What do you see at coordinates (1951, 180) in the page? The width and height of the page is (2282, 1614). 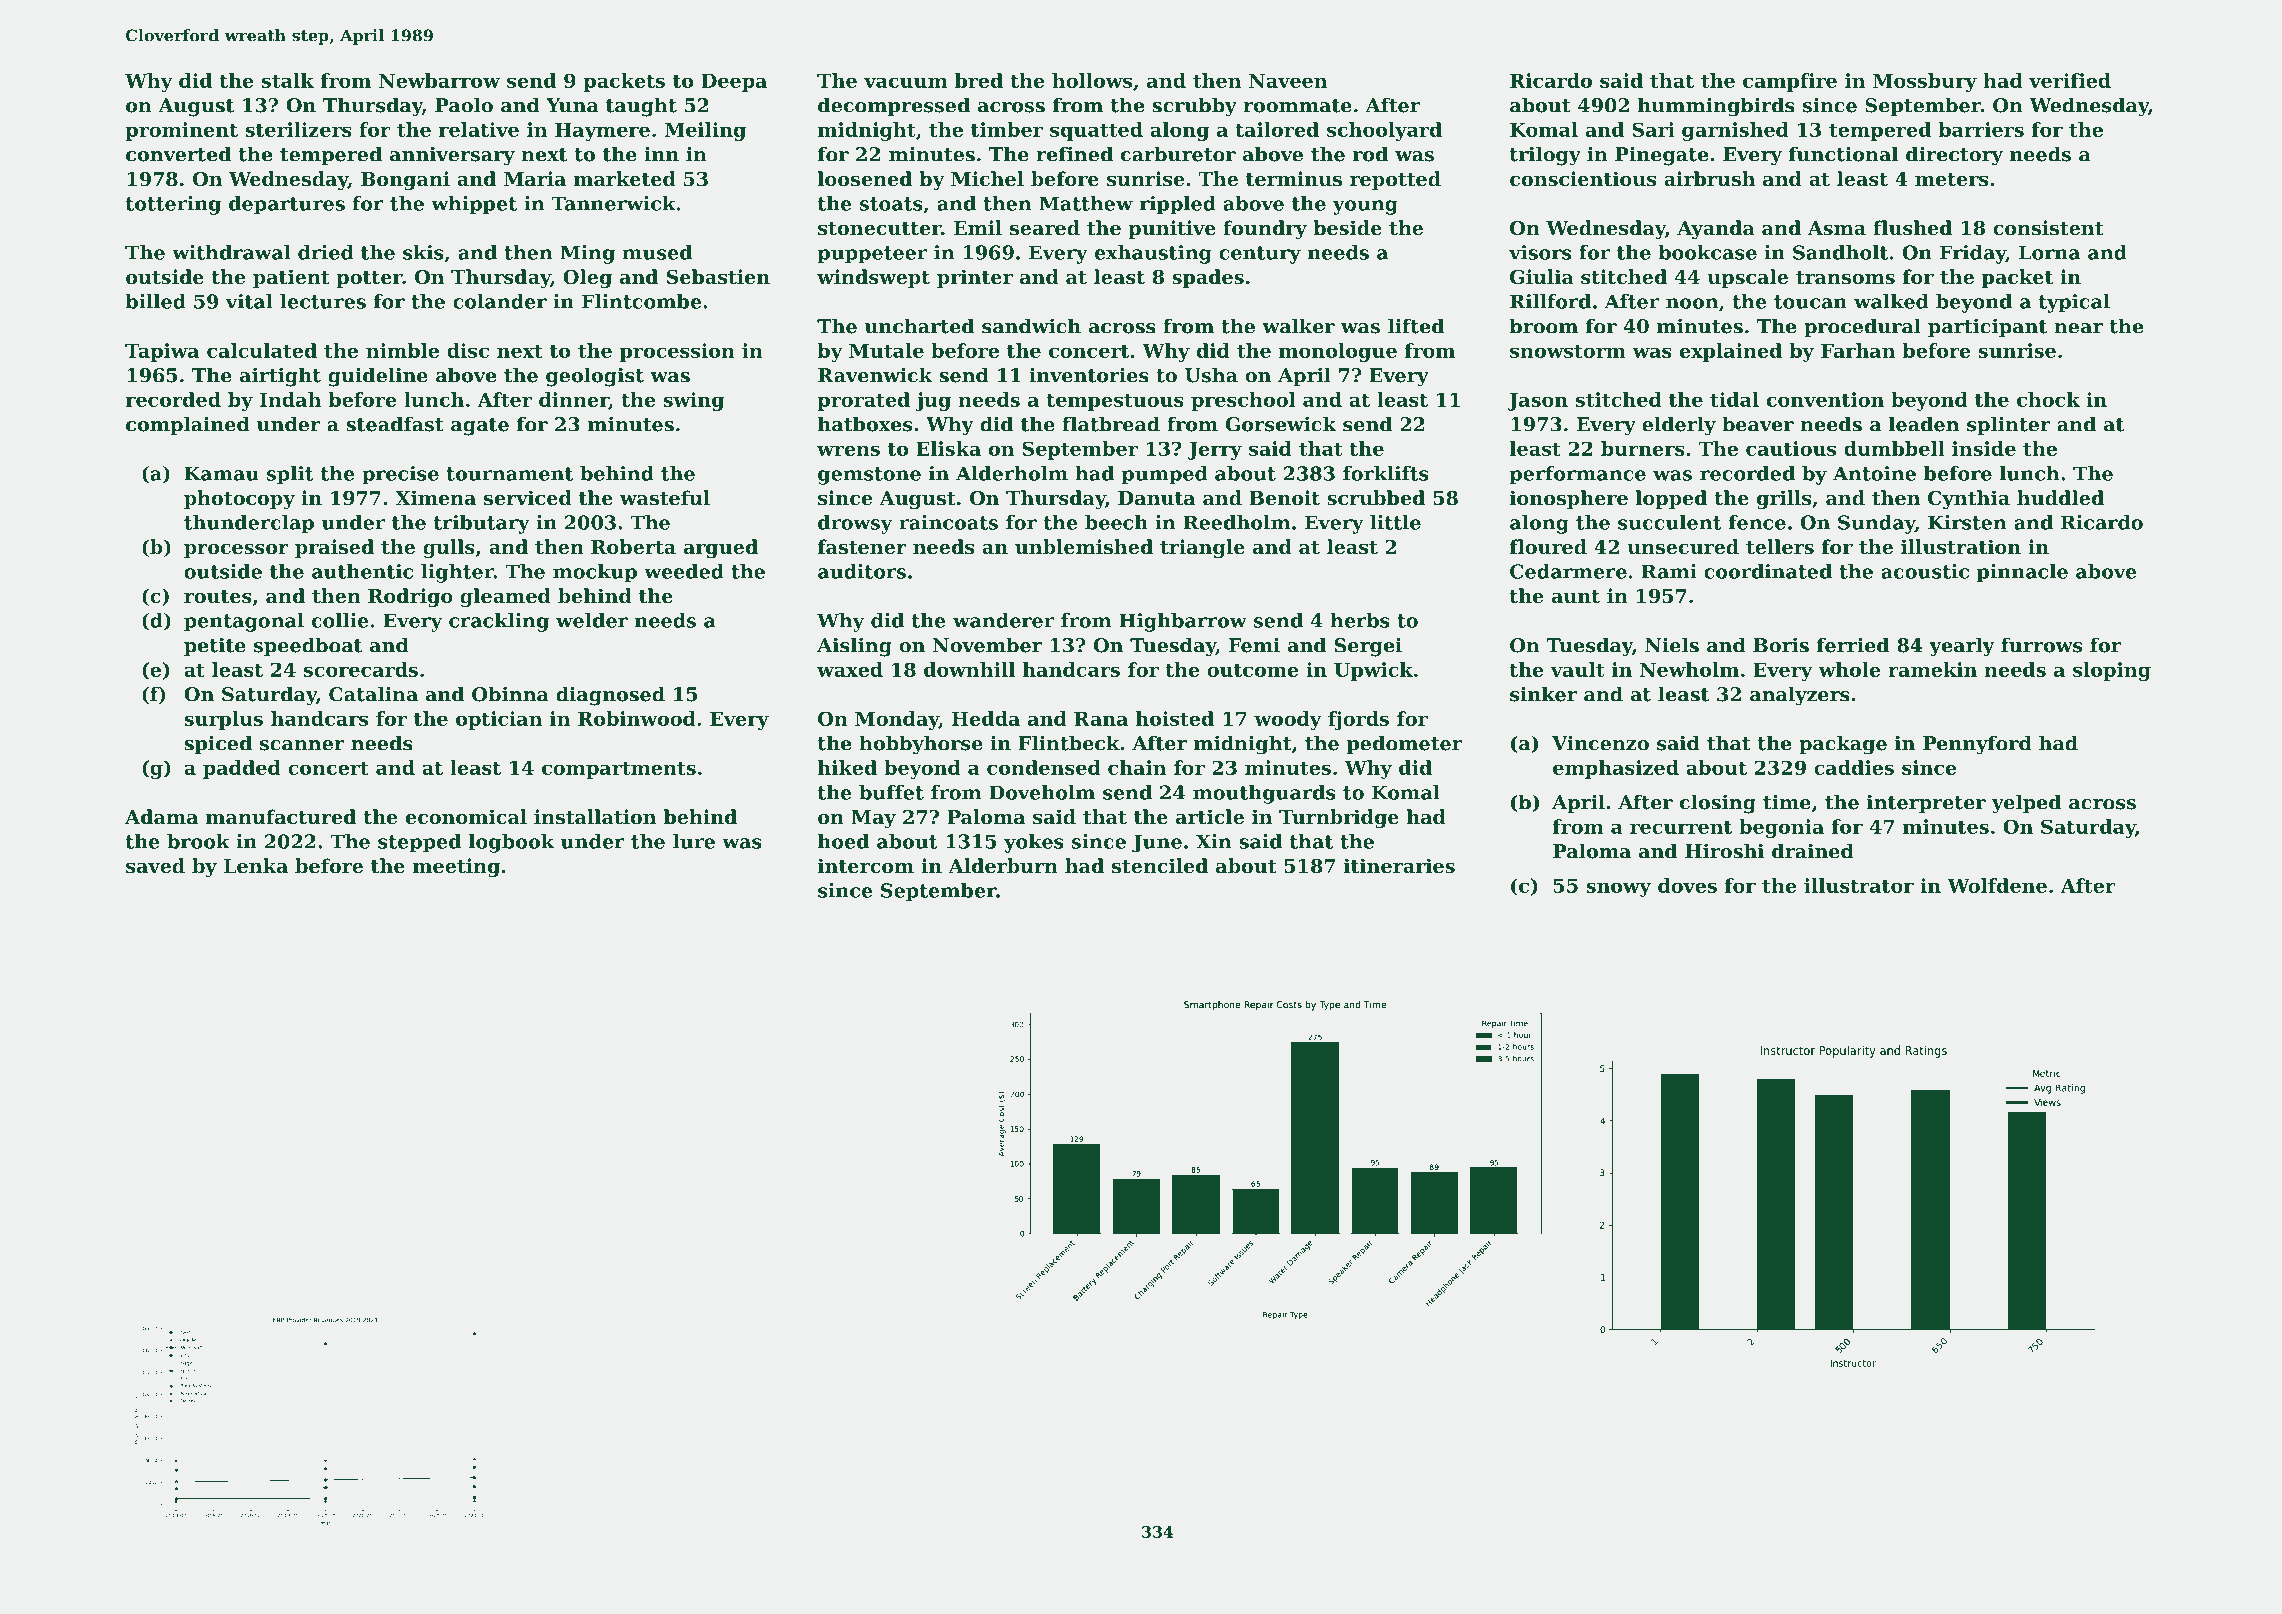 I see `meters` at bounding box center [1951, 180].
